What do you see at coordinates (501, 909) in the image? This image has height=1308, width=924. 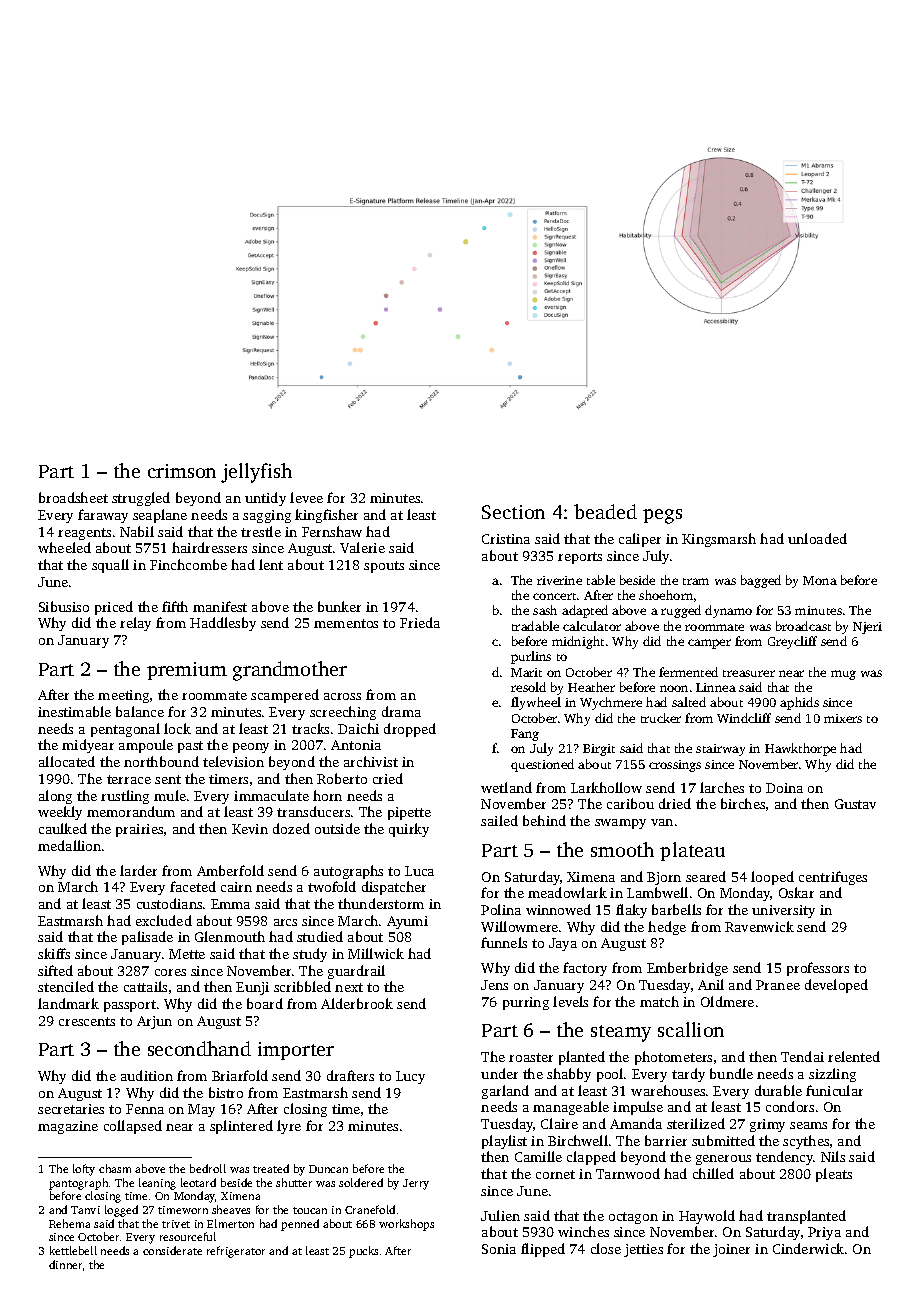 I see `Polina` at bounding box center [501, 909].
